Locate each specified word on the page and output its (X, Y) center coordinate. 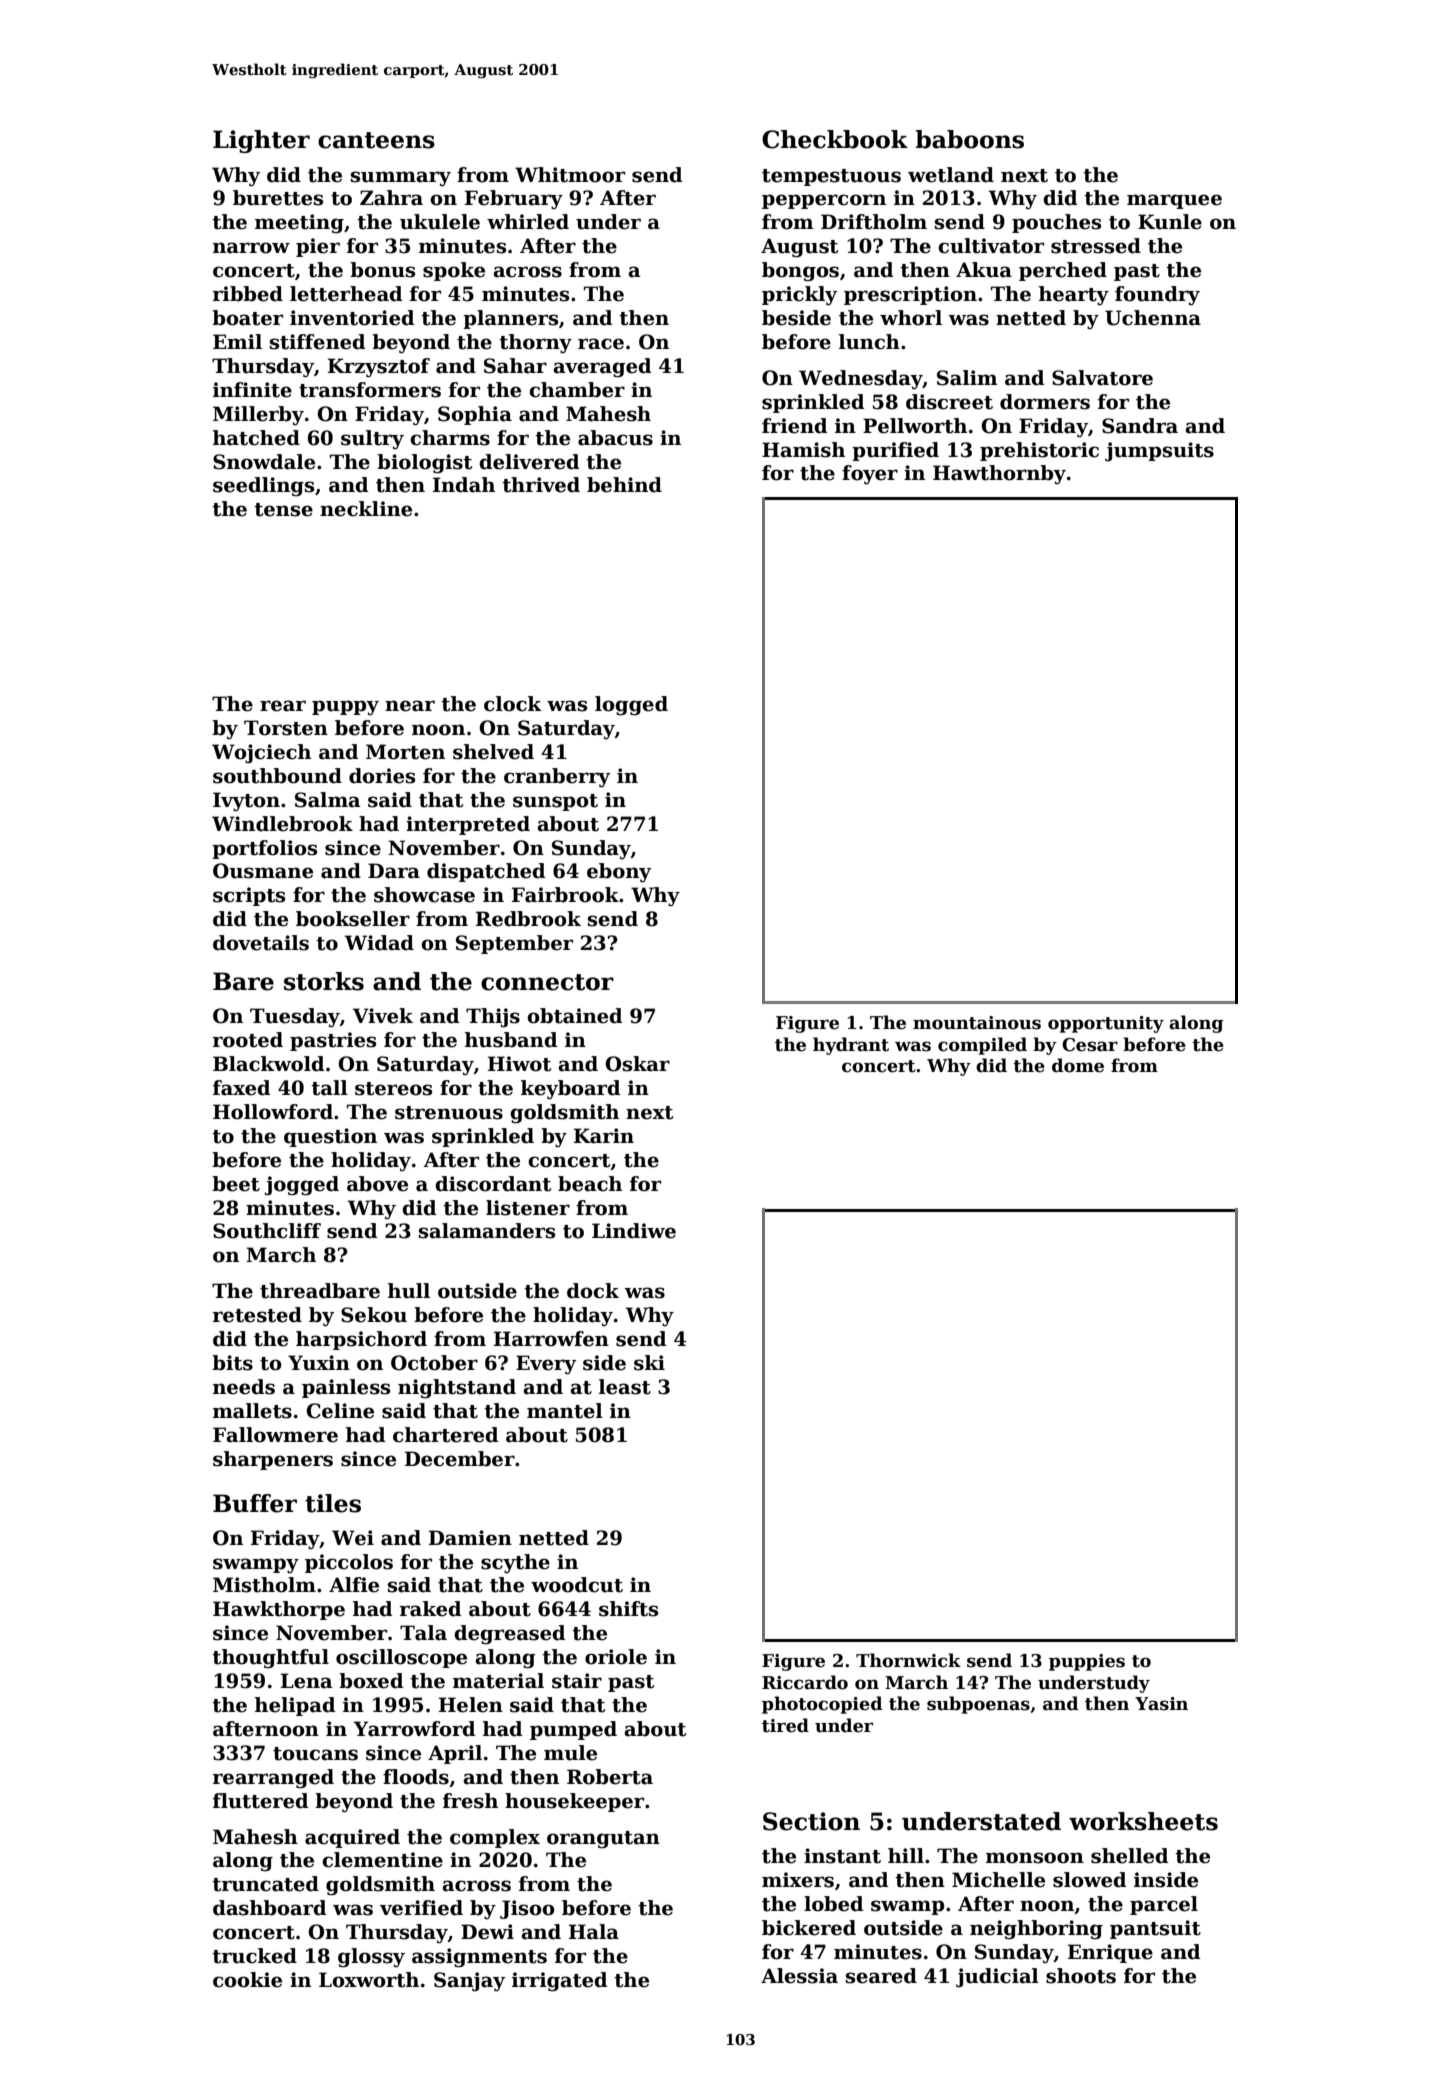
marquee (1174, 201)
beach (590, 1184)
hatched (256, 438)
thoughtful (270, 1659)
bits (232, 1363)
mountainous (977, 1023)
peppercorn (824, 201)
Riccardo (805, 1682)
